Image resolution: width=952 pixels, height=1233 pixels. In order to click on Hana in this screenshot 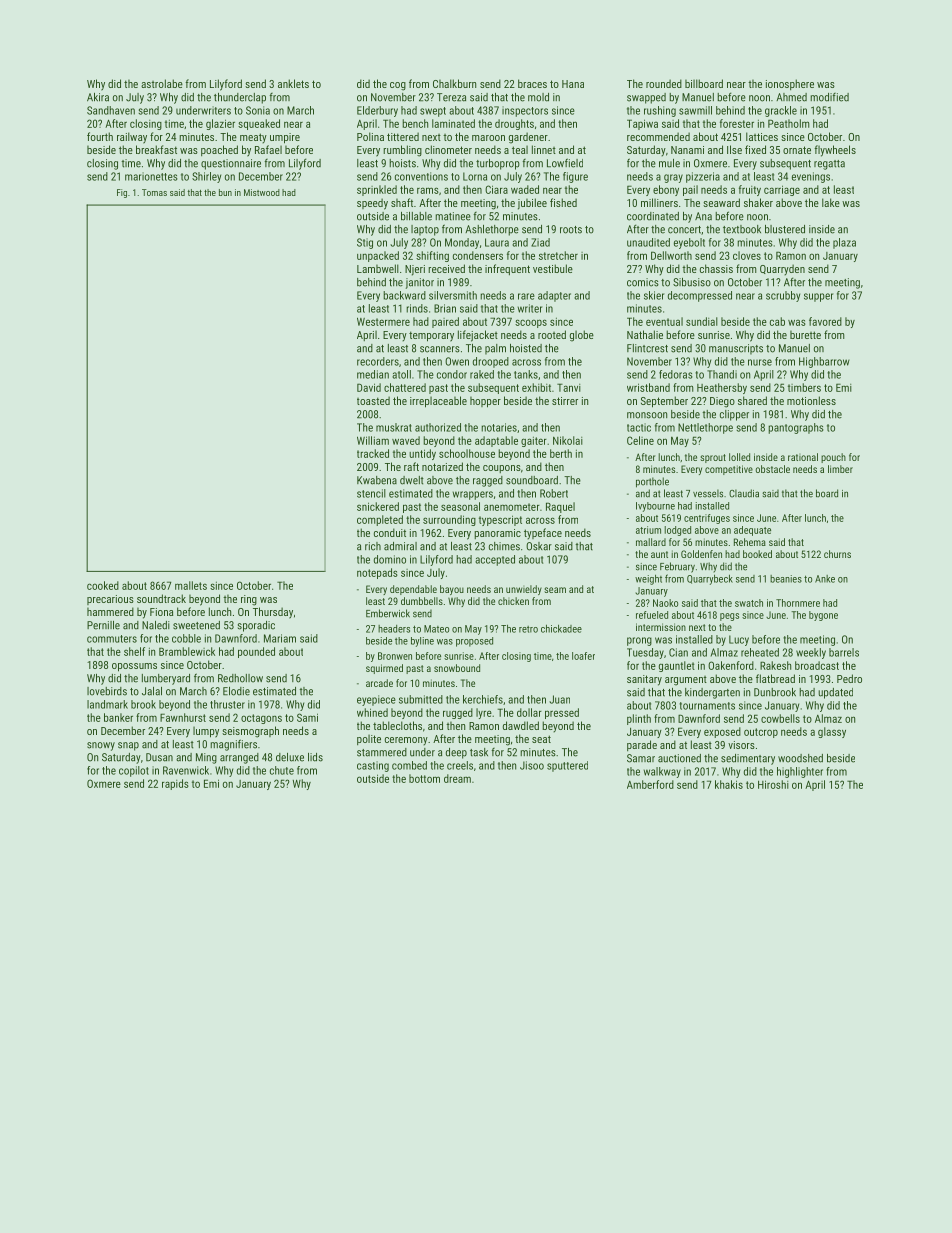, I will do `click(573, 84)`.
